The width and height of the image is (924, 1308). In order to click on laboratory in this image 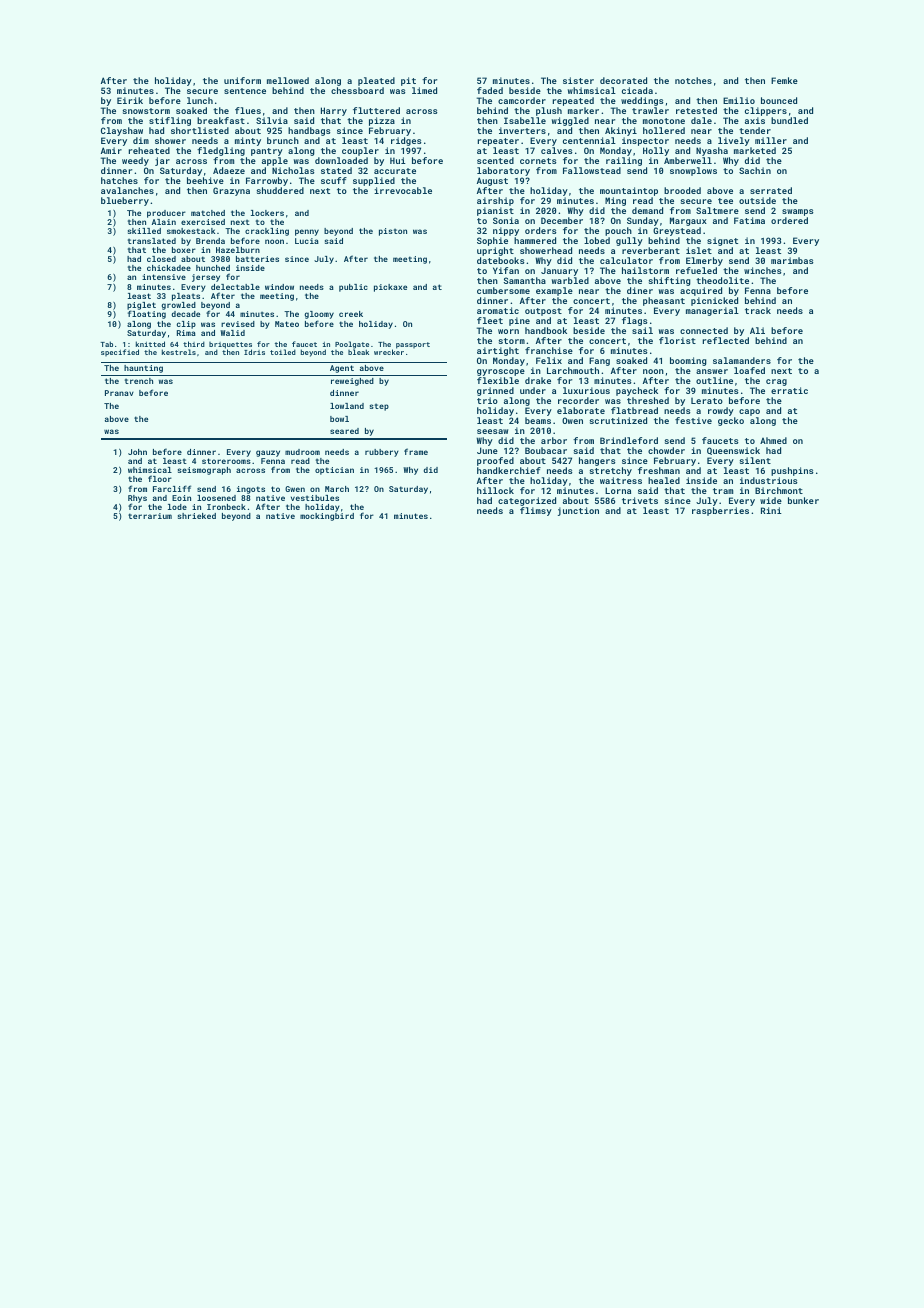, I will do `click(503, 171)`.
